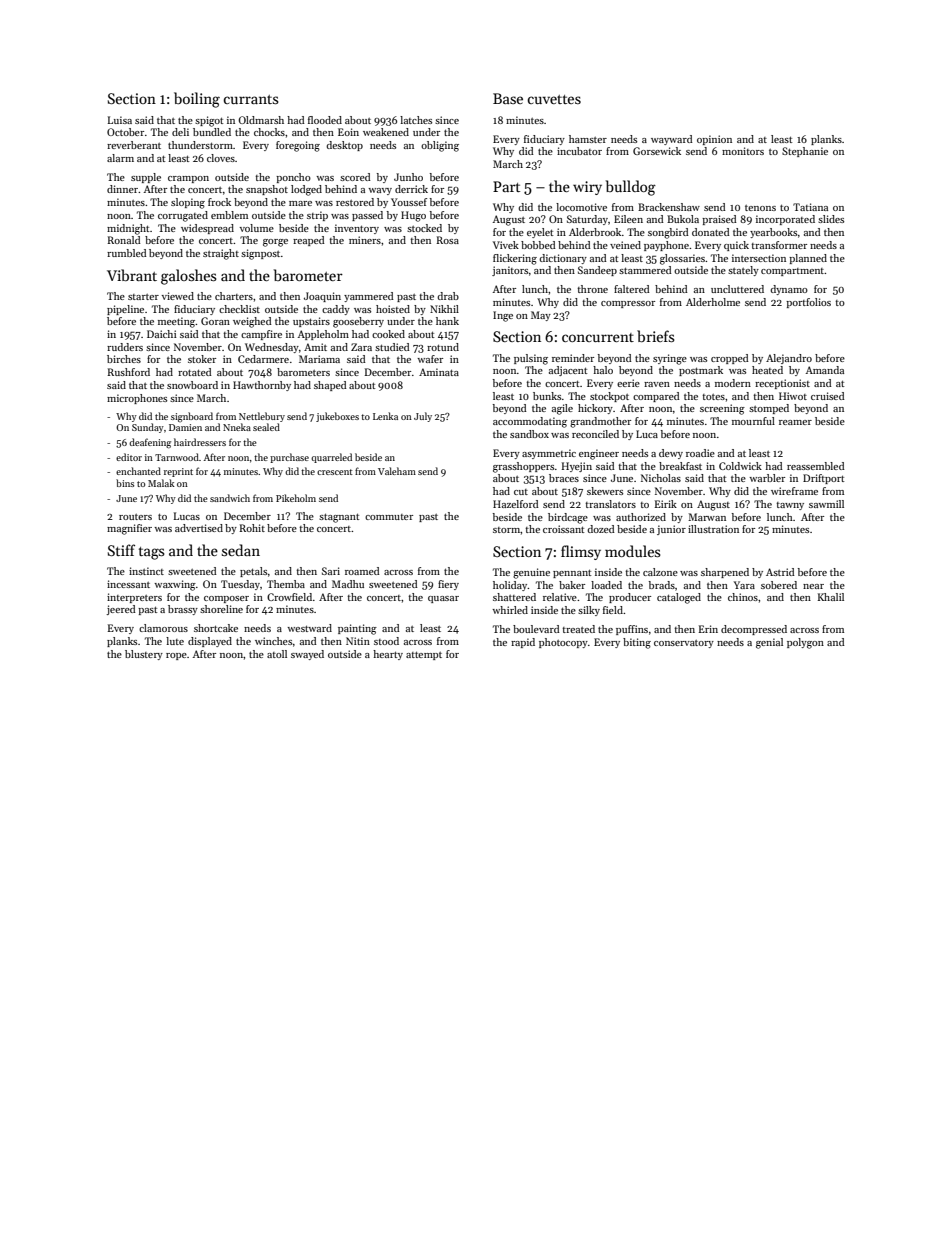  I want to click on Pikeholm, so click(296, 498).
